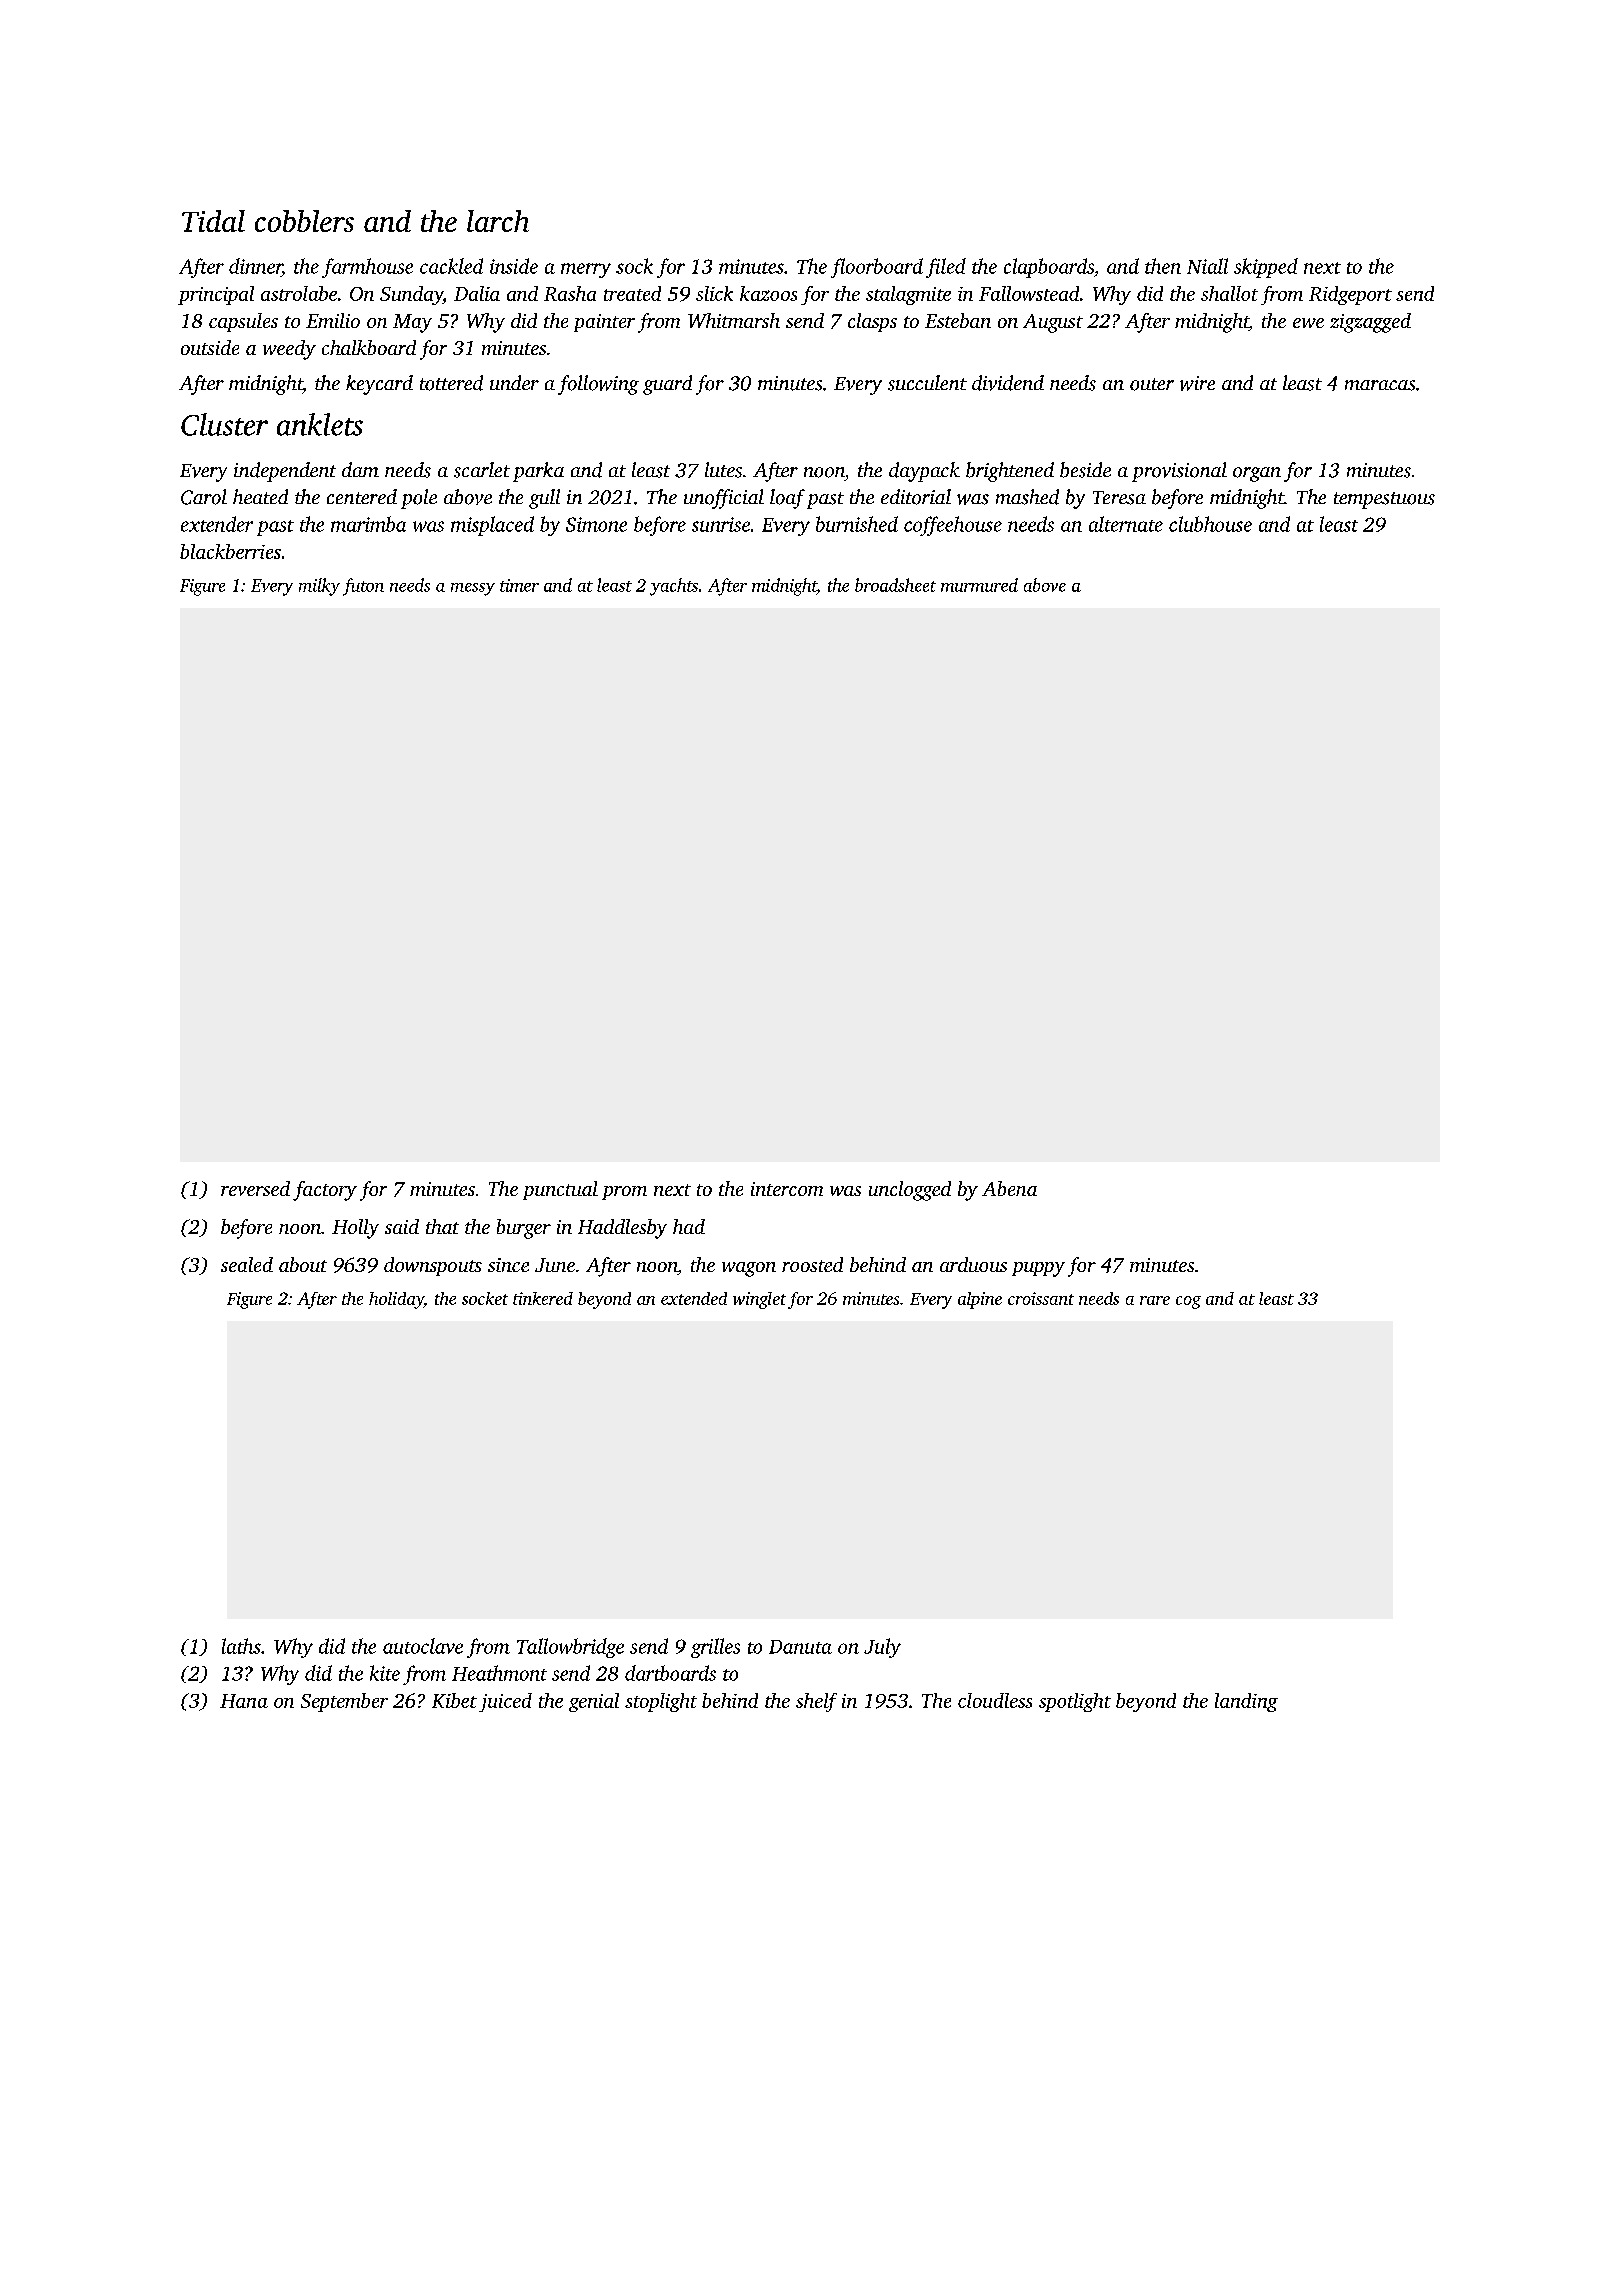 This image has height=2292, width=1620. Describe the element at coordinates (973, 1264) in the image. I see `arduous` at that location.
